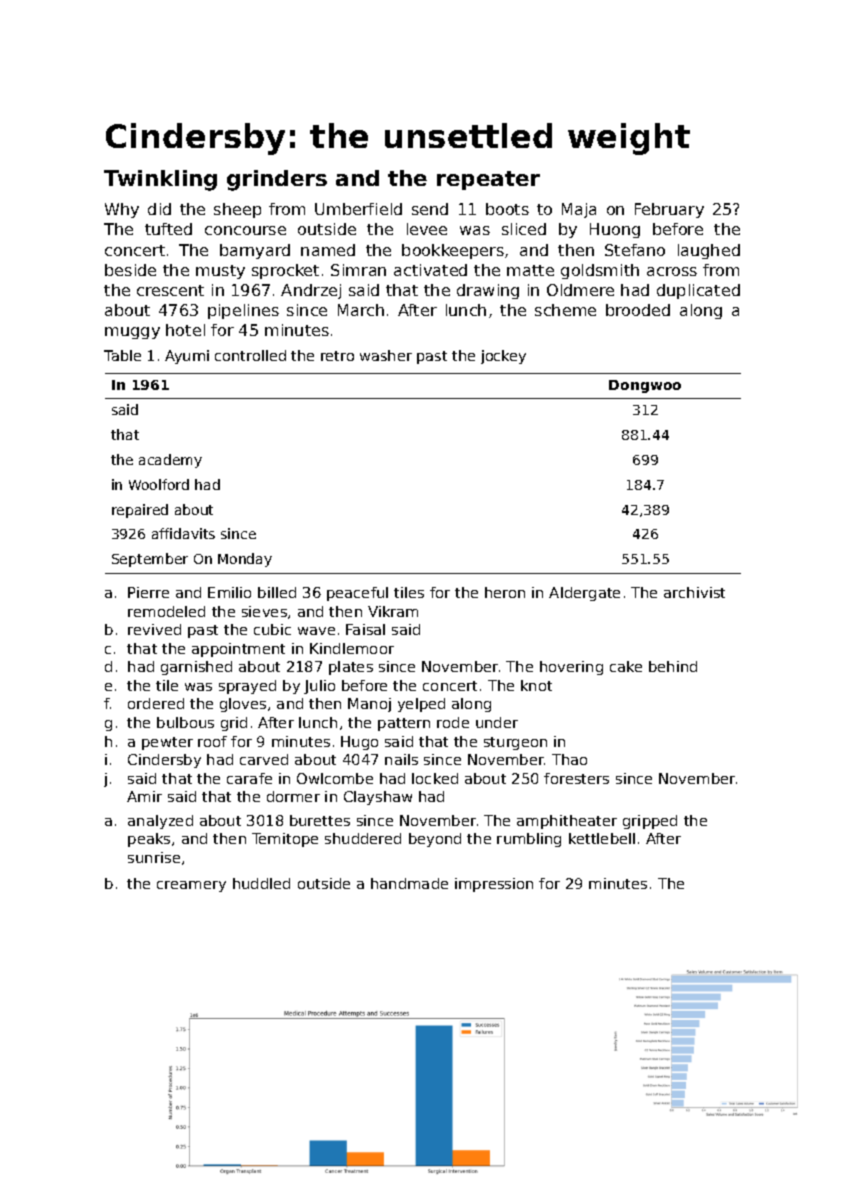 The width and height of the document is (846, 1201). What do you see at coordinates (386, 355) in the document?
I see `washer` at bounding box center [386, 355].
